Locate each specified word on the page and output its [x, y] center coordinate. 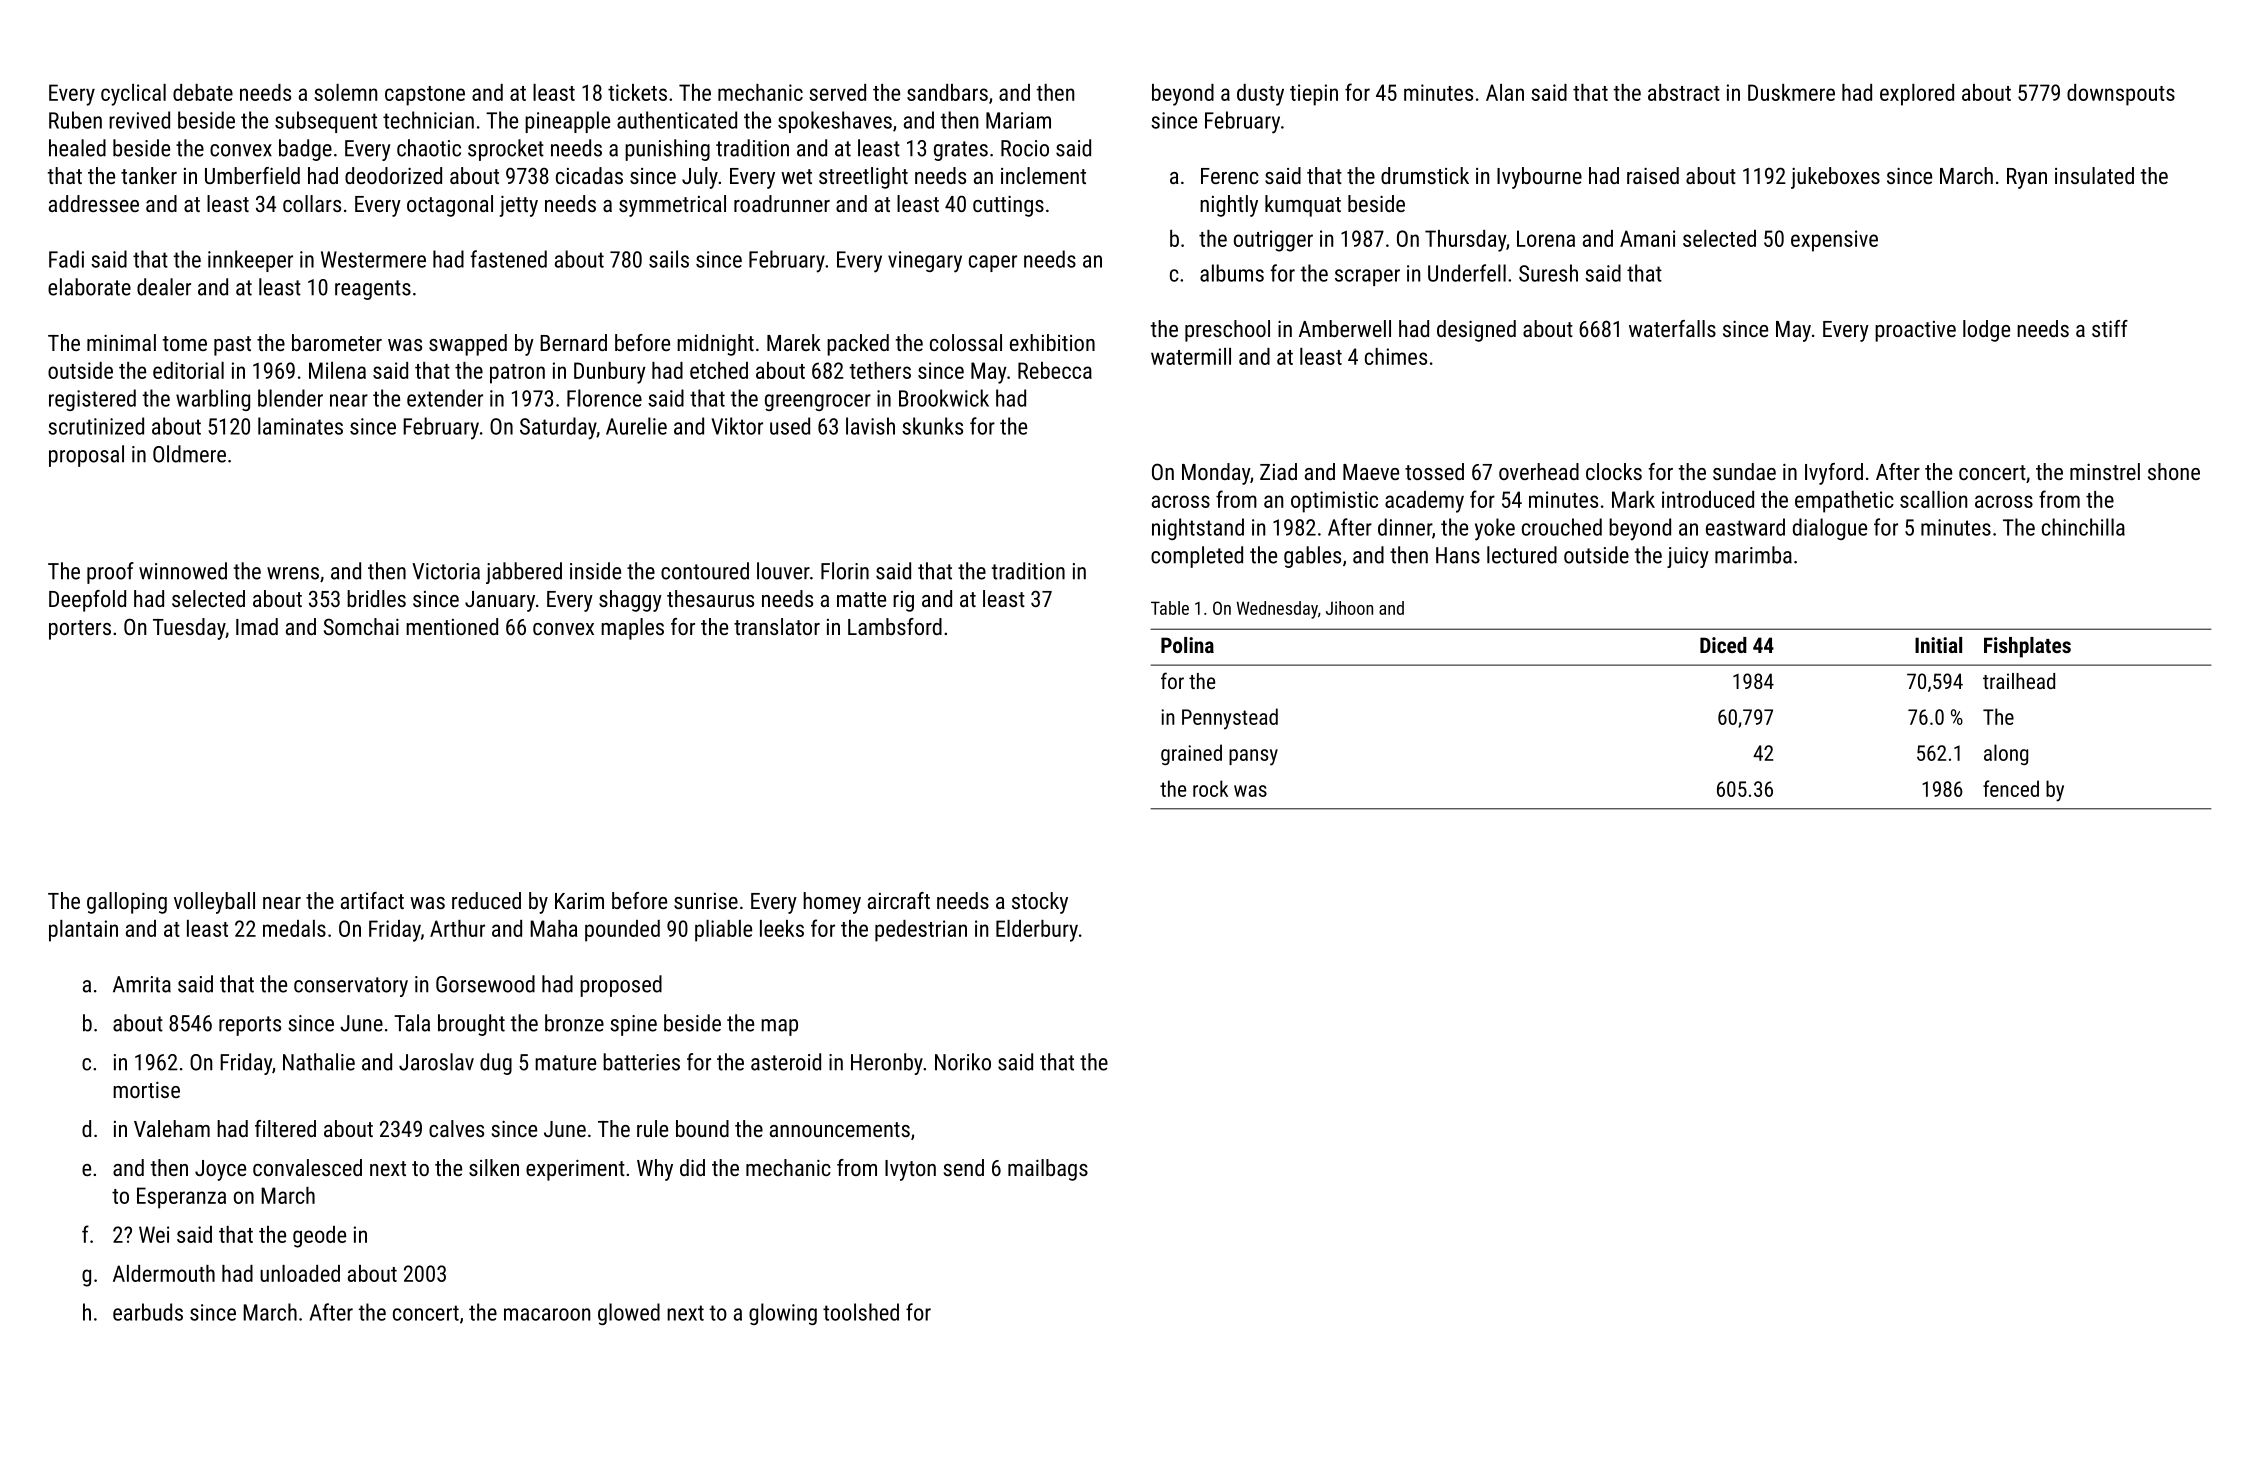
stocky [1040, 903]
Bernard [573, 342]
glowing [783, 1314]
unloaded [300, 1273]
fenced [2011, 788]
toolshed [861, 1312]
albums [1232, 273]
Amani [1647, 238]
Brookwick [944, 398]
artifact [372, 900]
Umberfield [252, 175]
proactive [1915, 331]
